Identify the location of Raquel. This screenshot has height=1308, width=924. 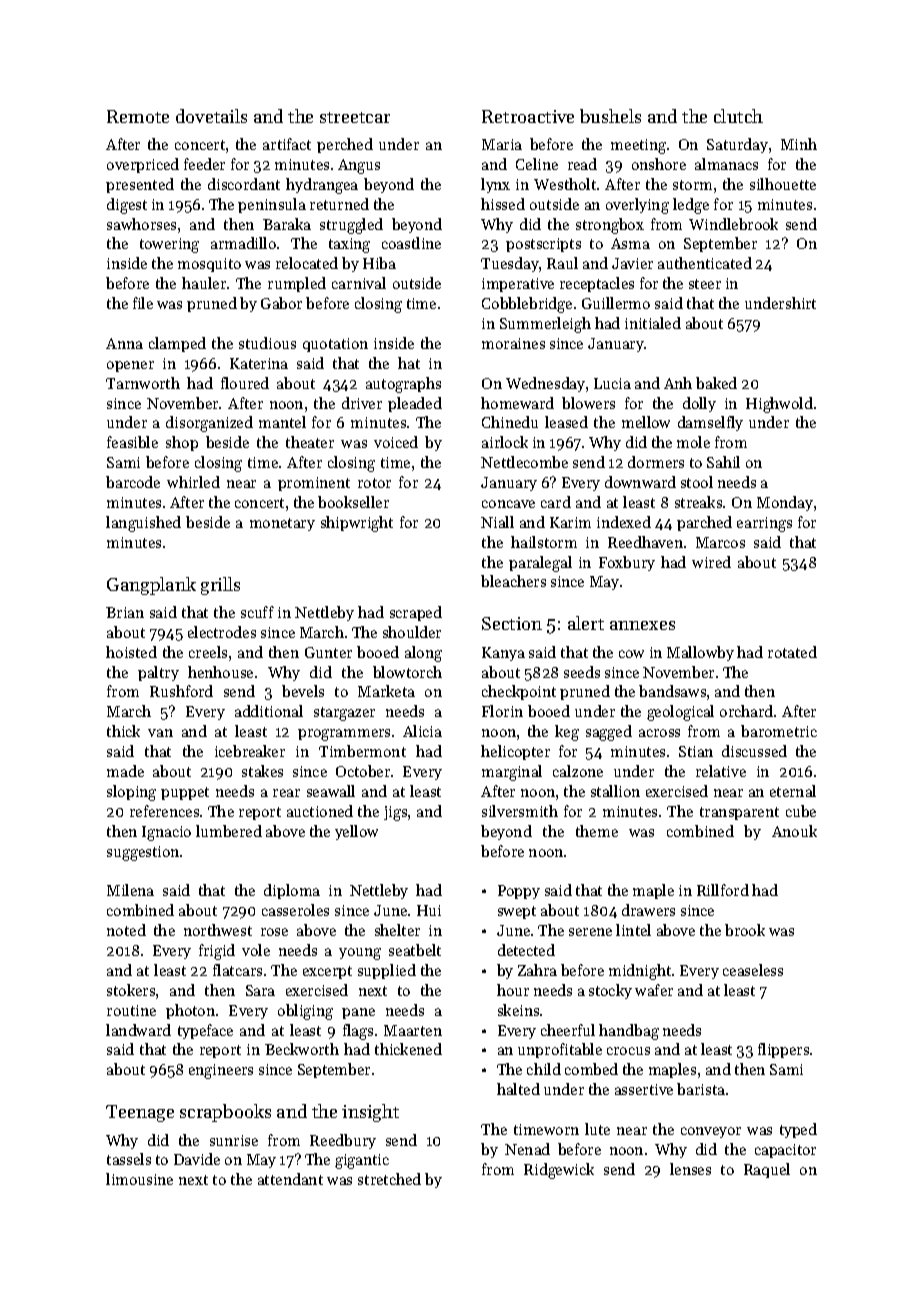
(767, 1170).
